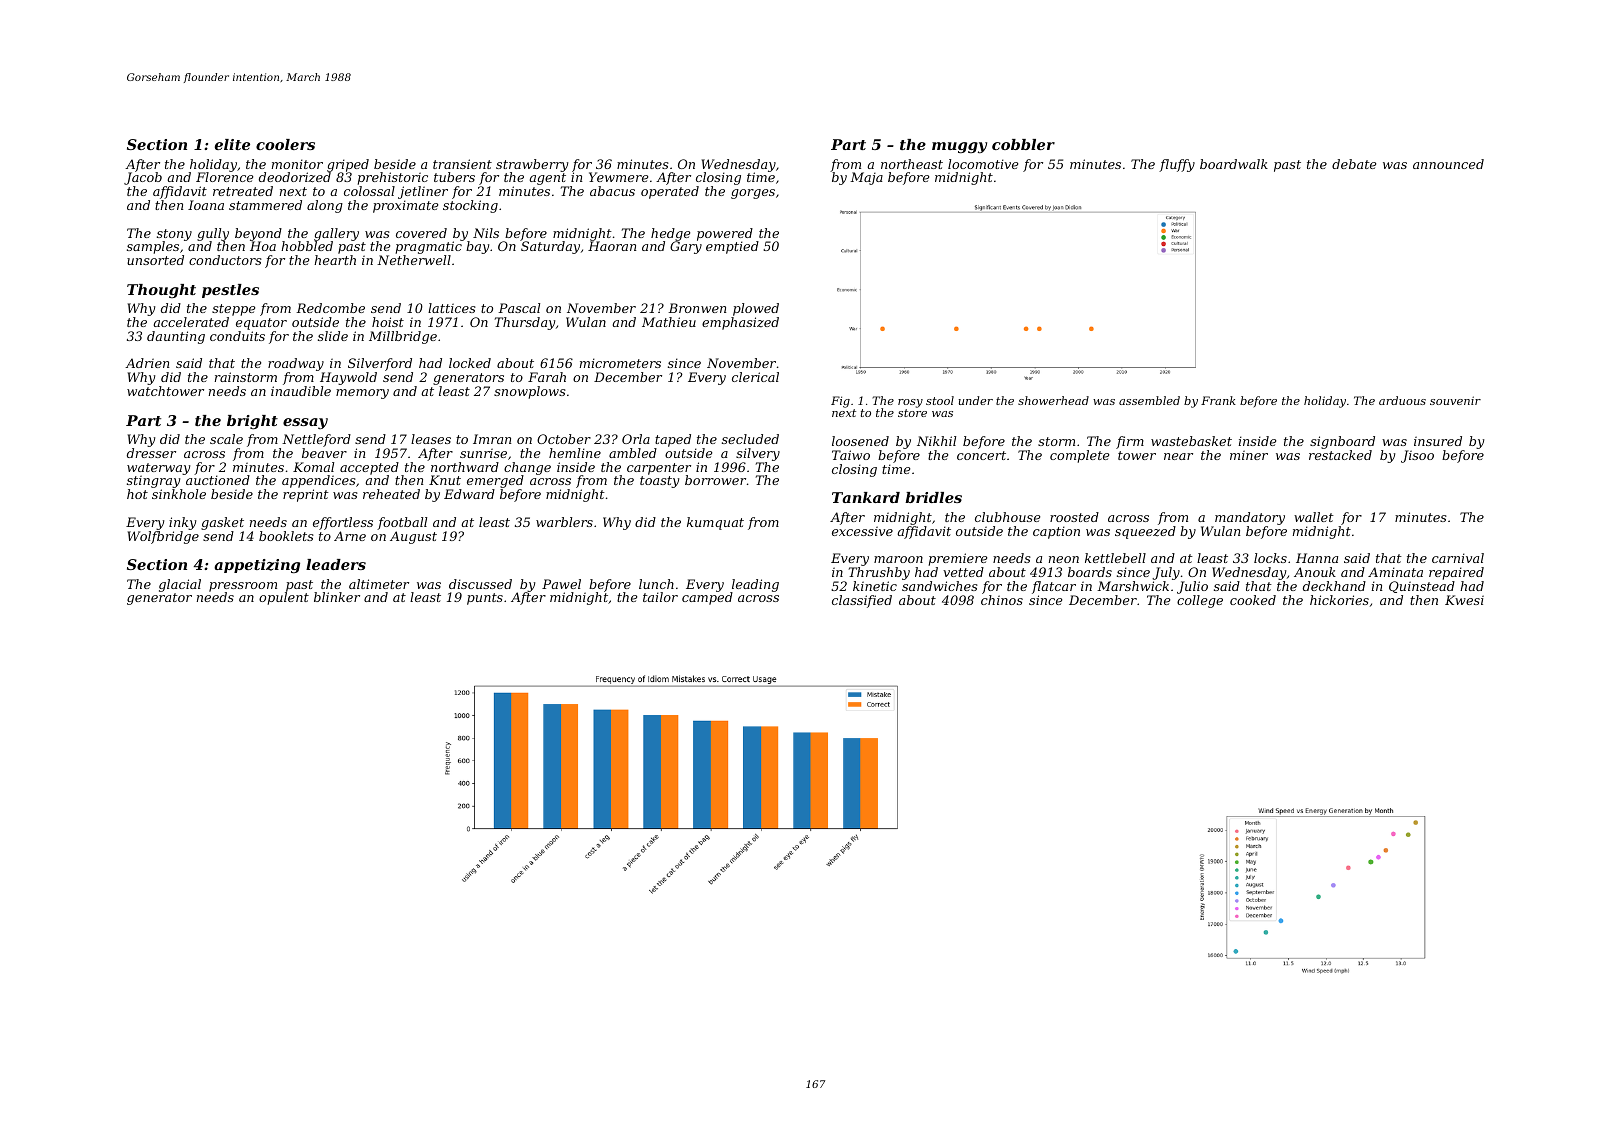 The image size is (1611, 1139). What do you see at coordinates (388, 322) in the page?
I see `hoist` at bounding box center [388, 322].
